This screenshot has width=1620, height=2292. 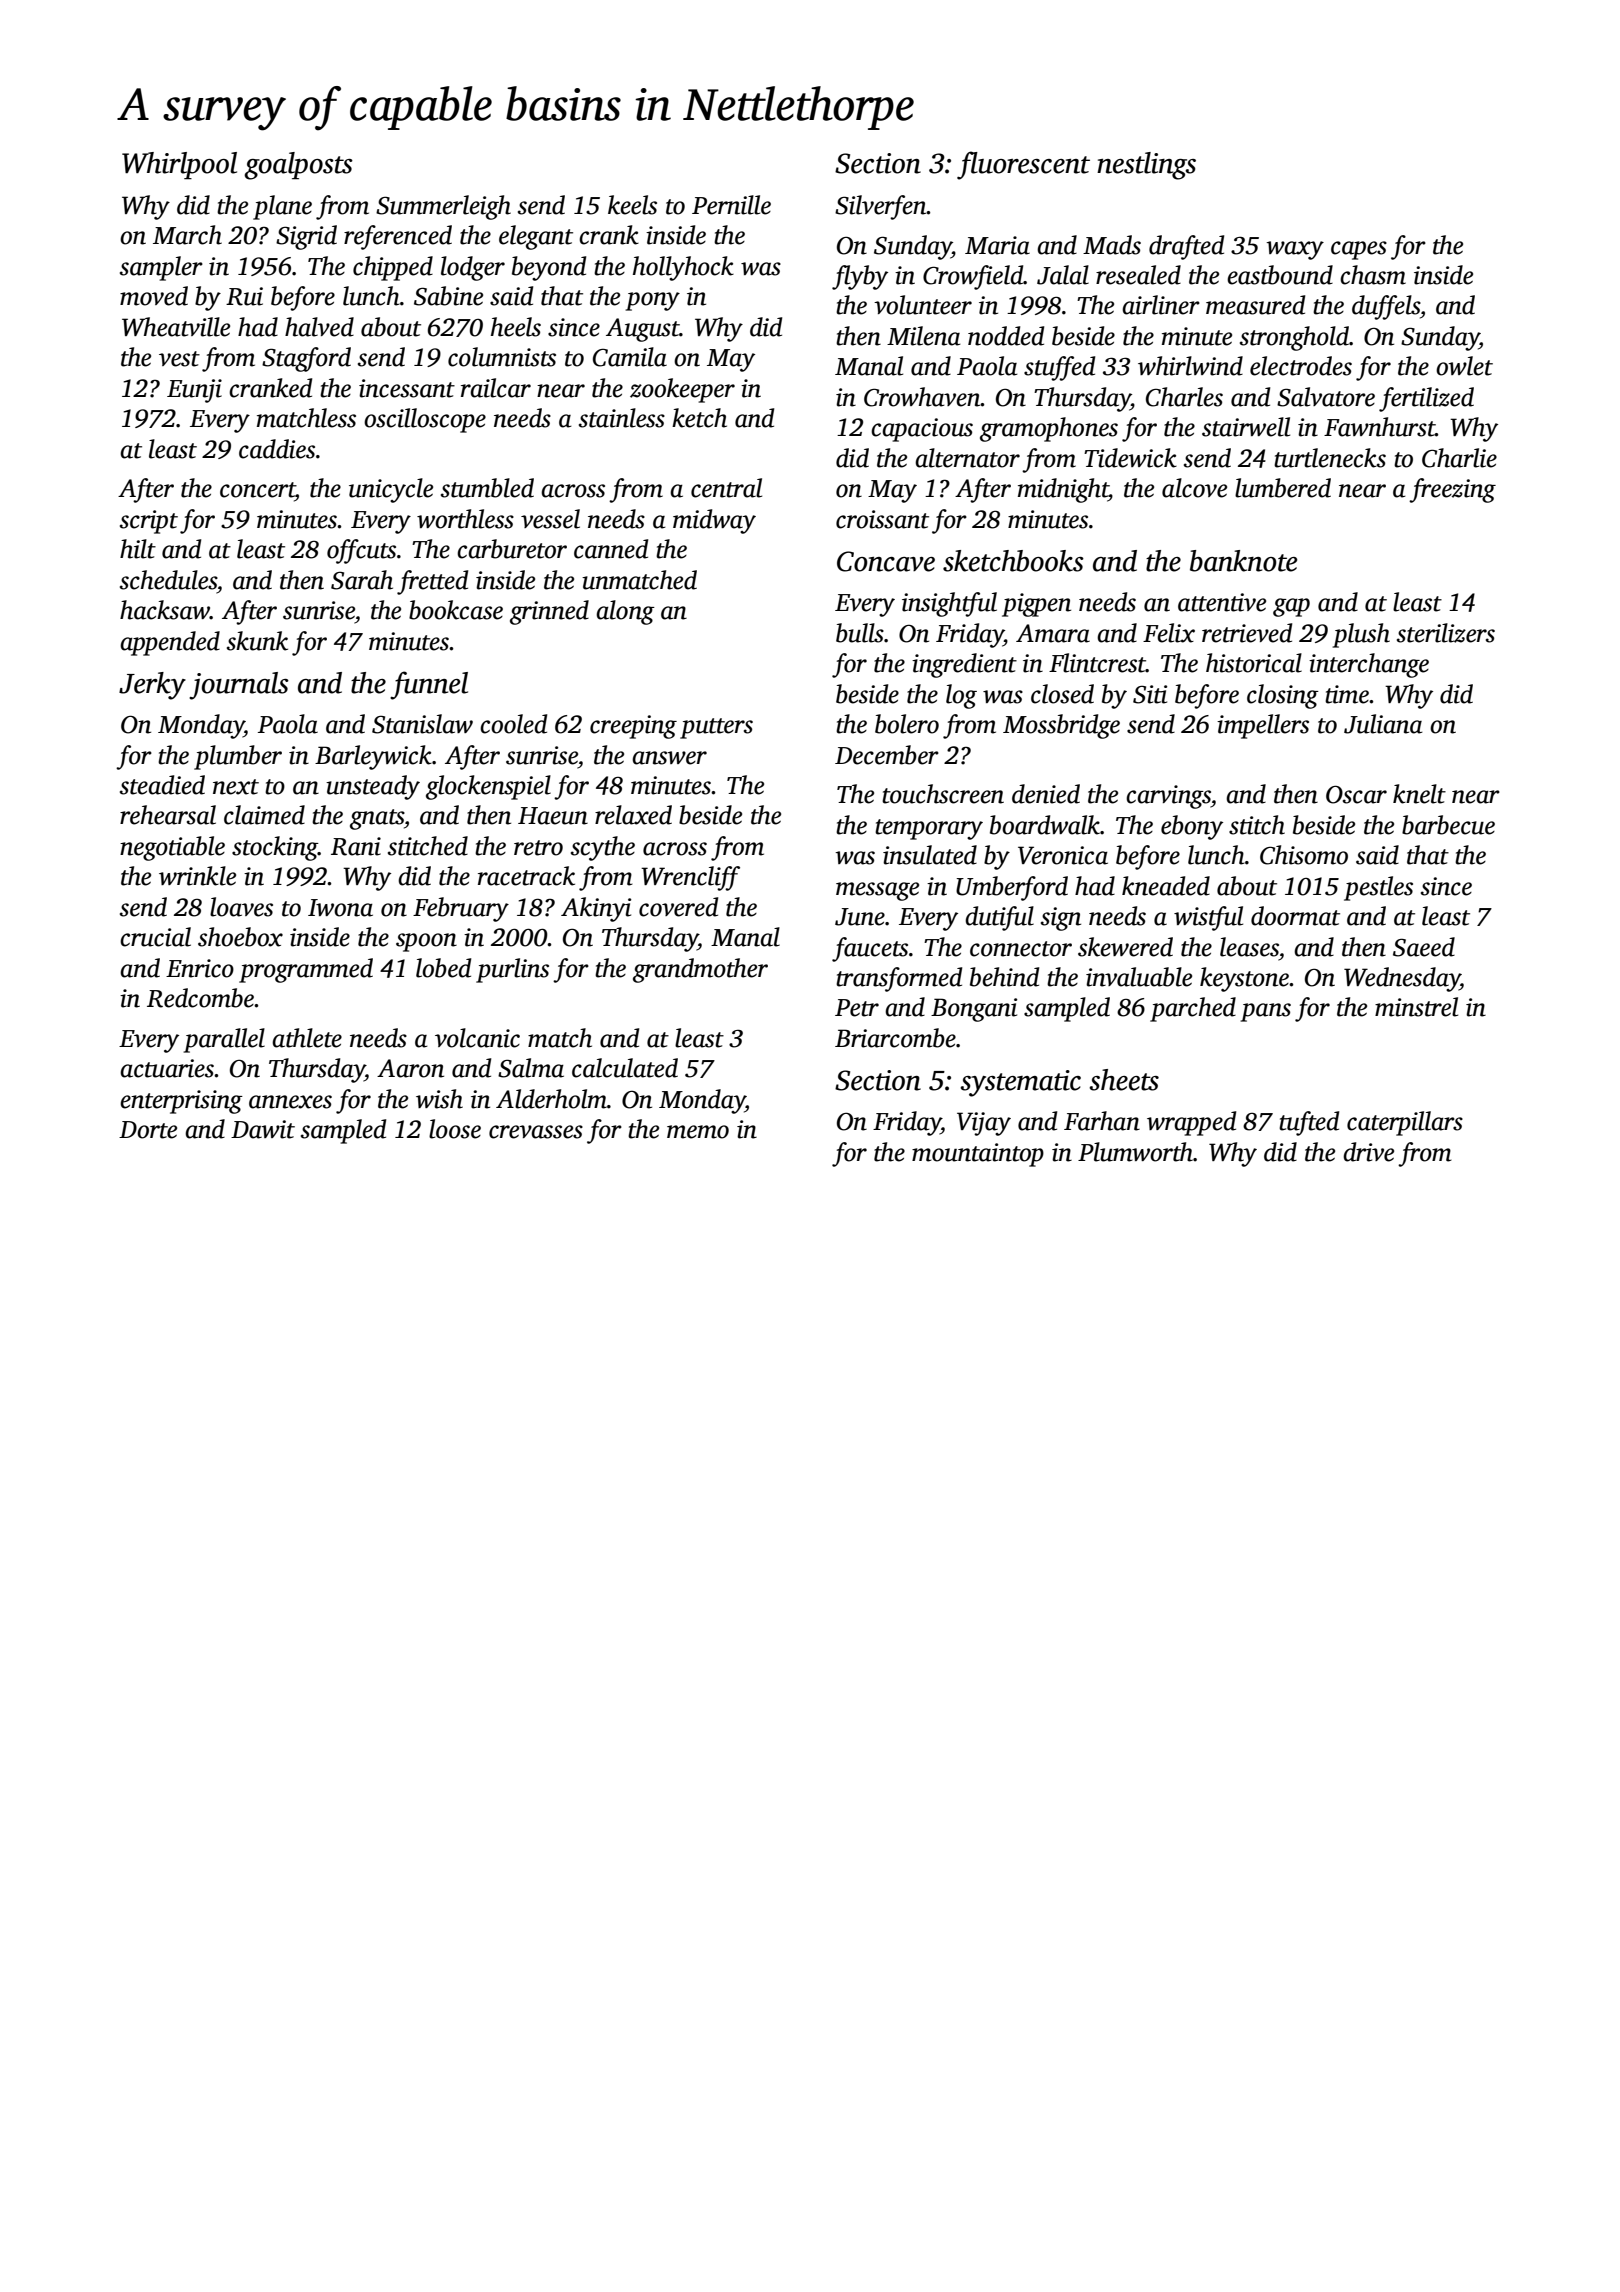 What do you see at coordinates (549, 612) in the screenshot?
I see `grinned` at bounding box center [549, 612].
